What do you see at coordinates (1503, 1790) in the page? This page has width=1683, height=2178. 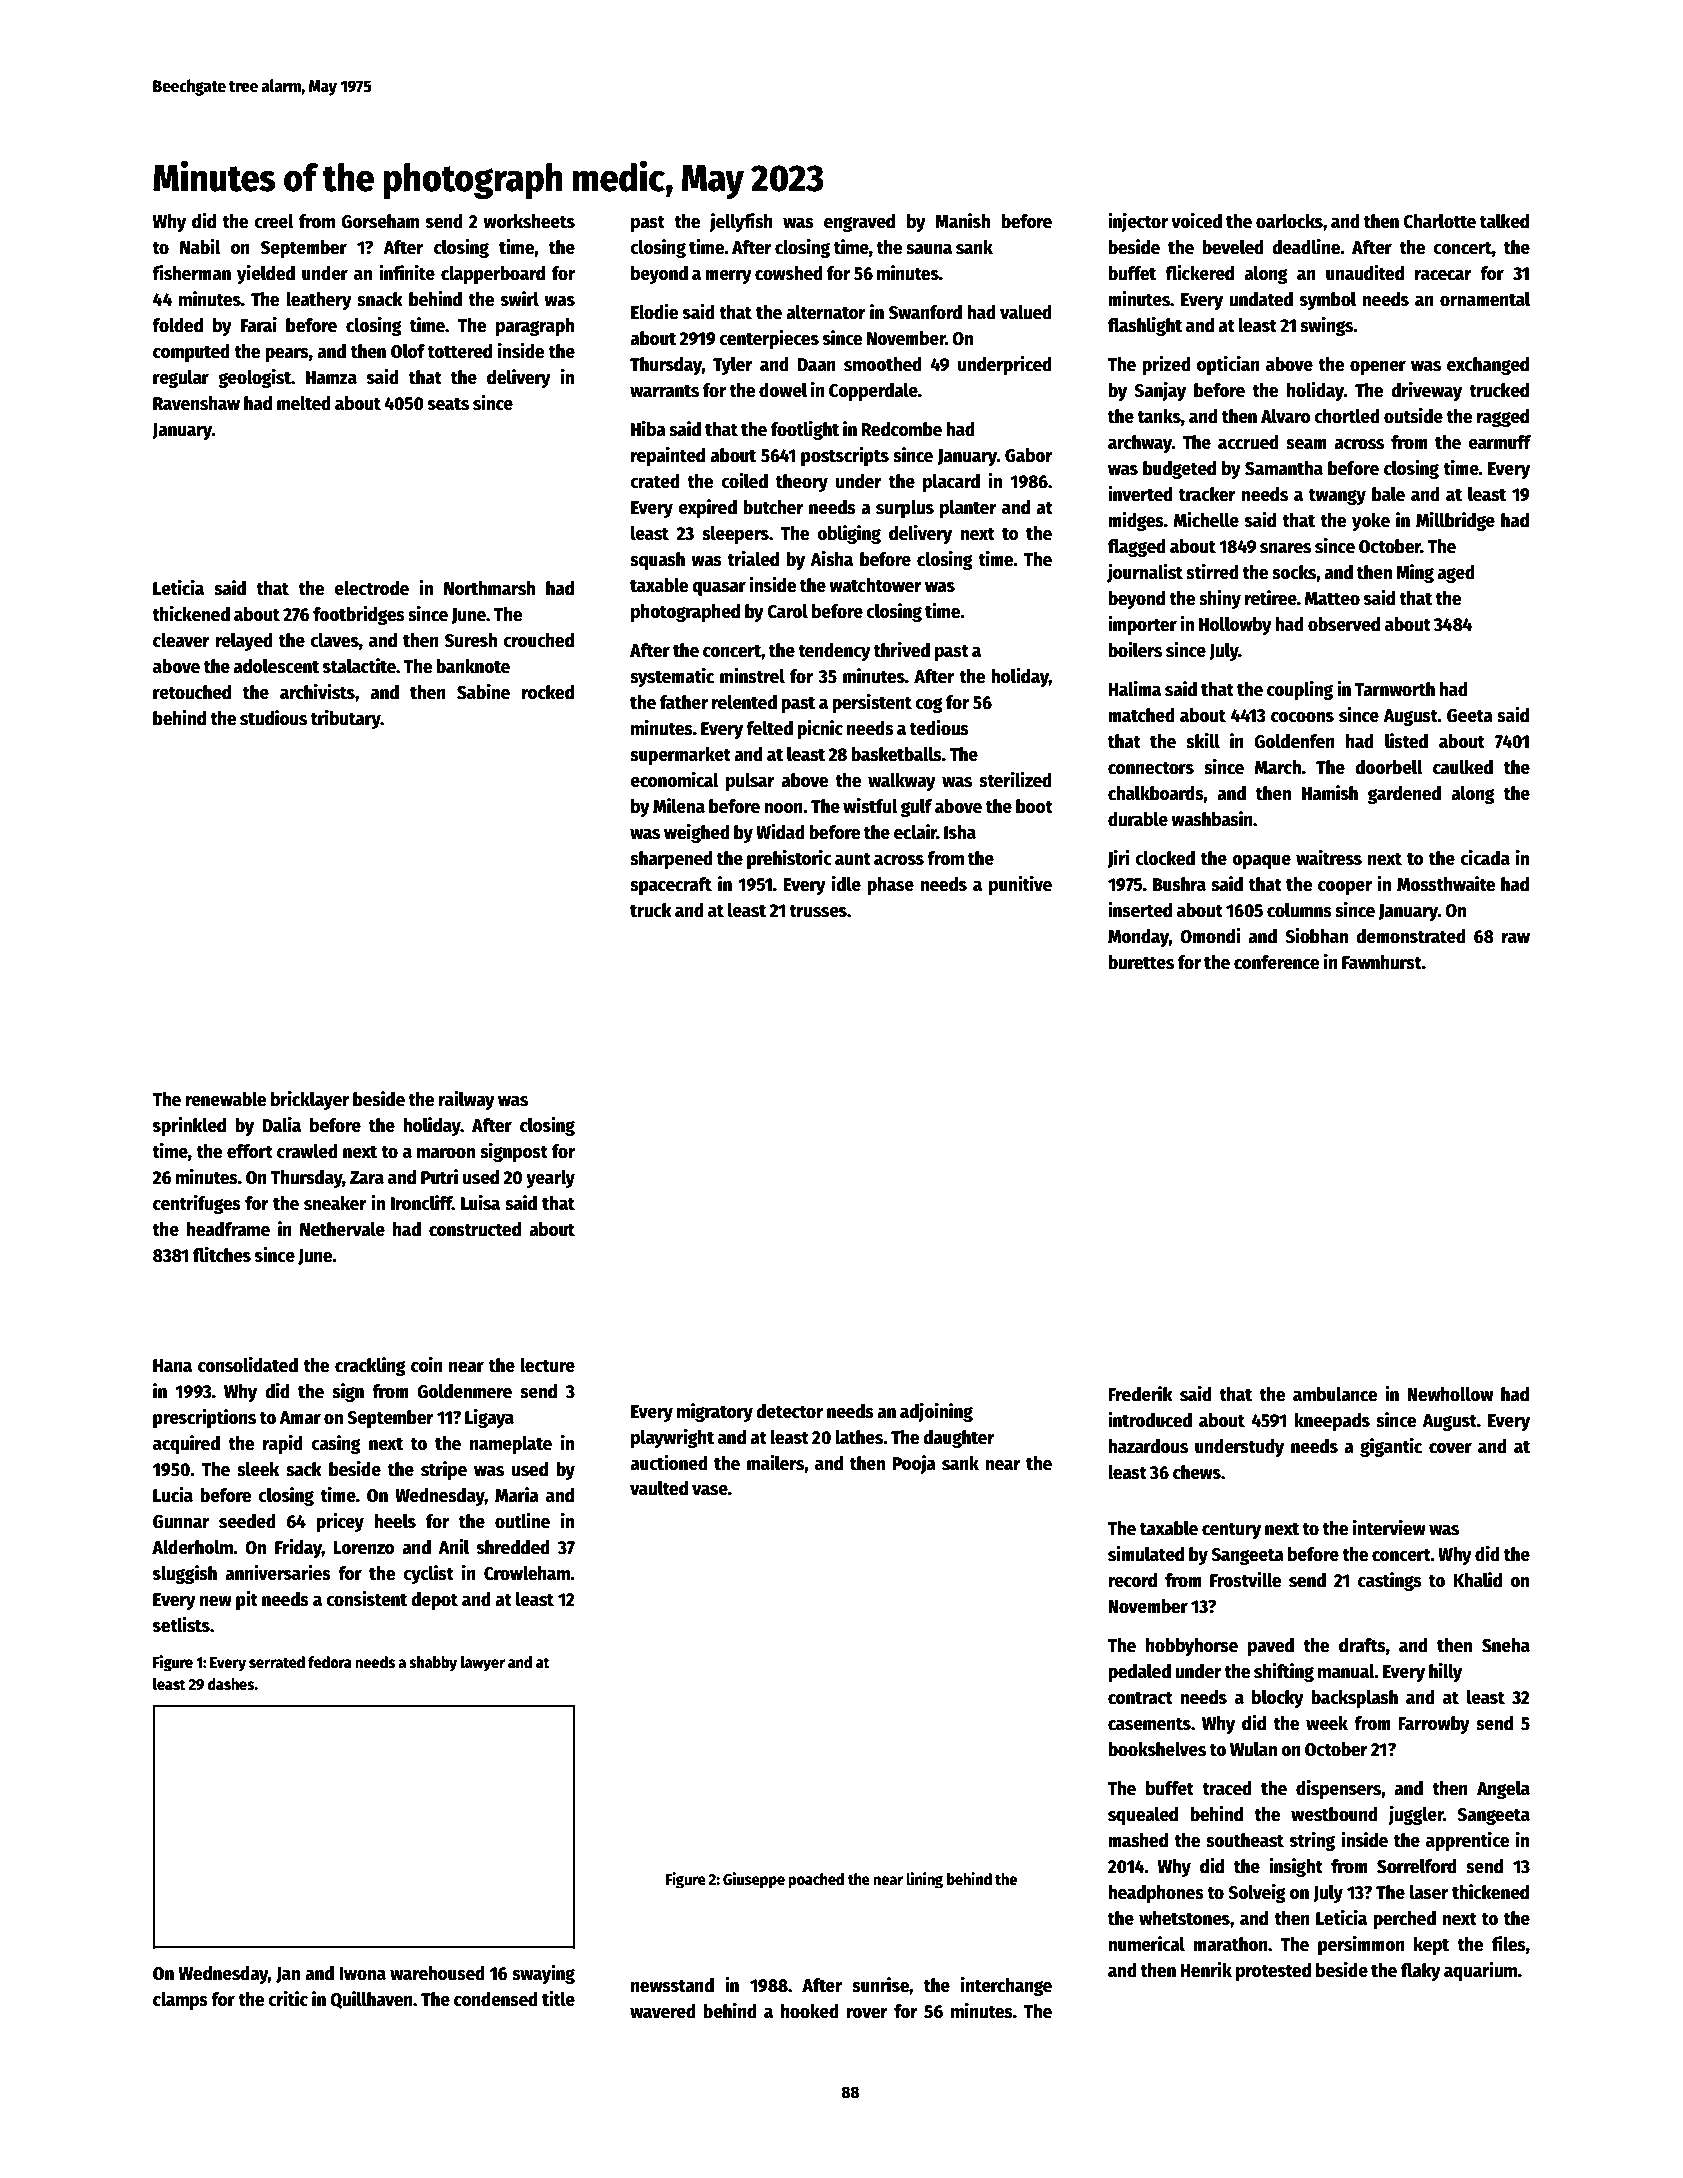 I see `Angela` at bounding box center [1503, 1790].
